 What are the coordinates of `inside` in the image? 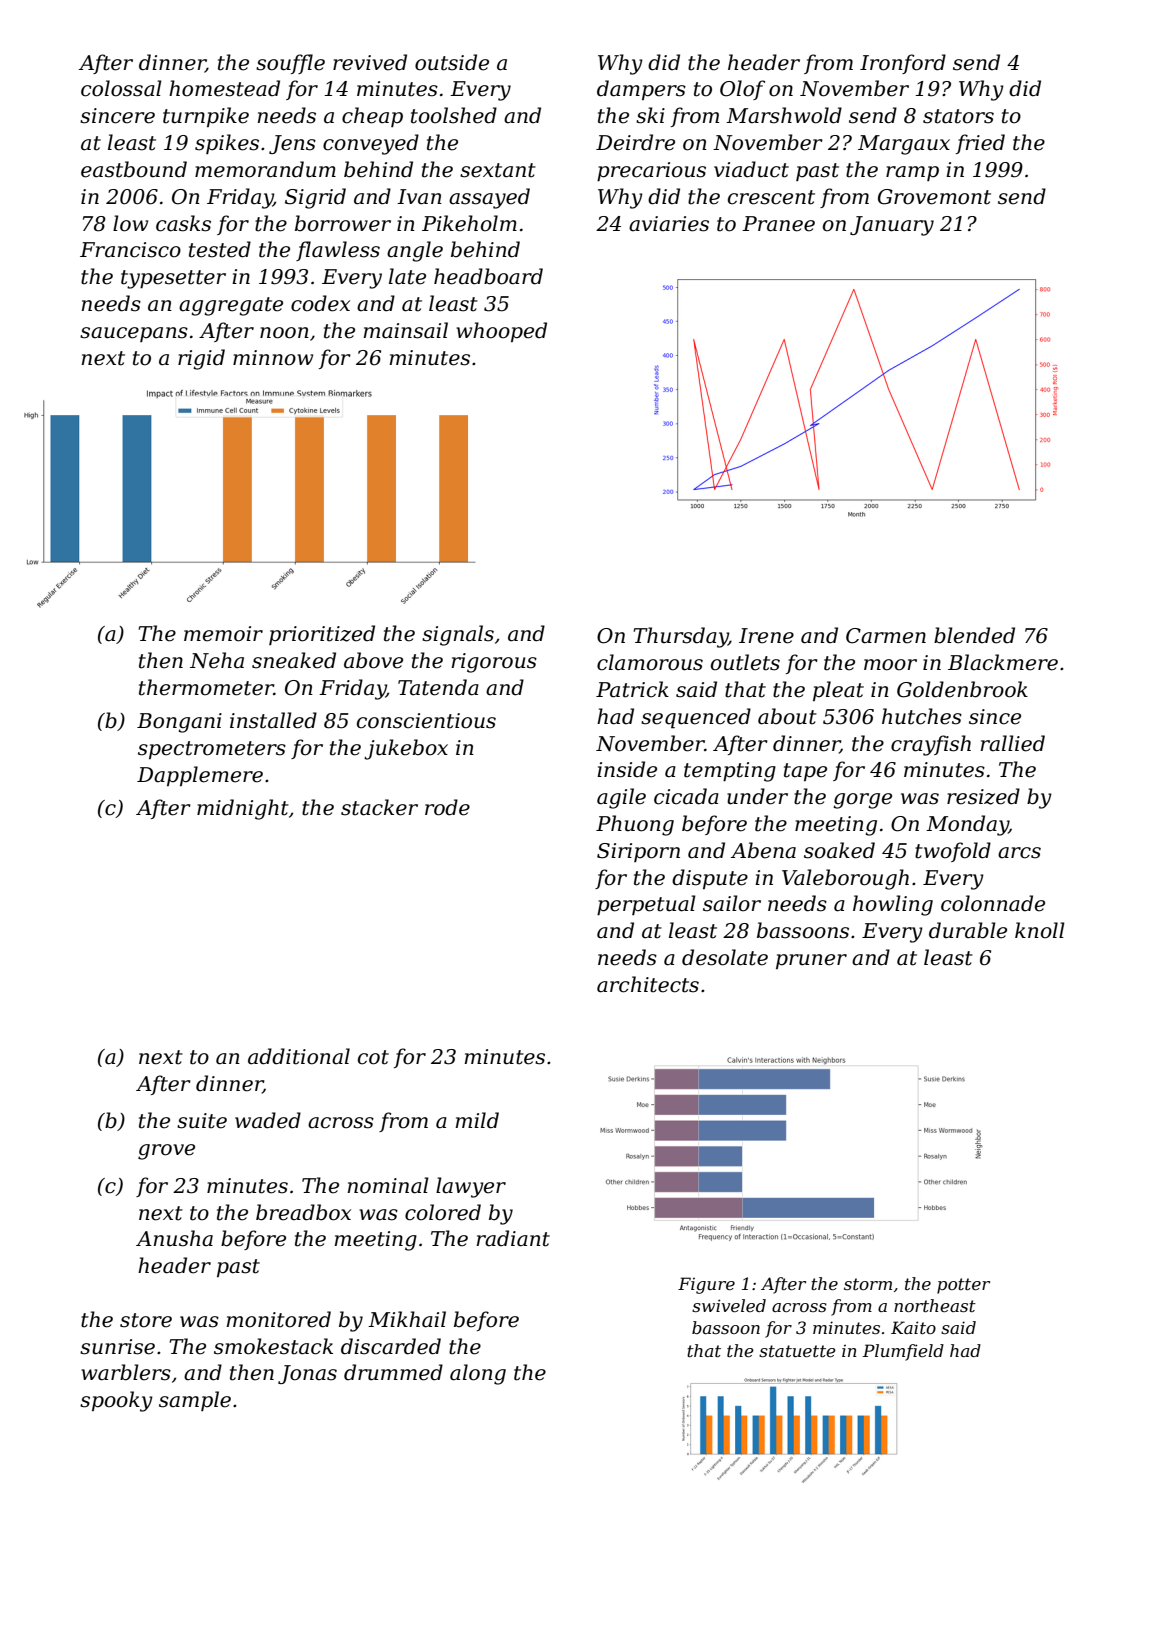 It's located at (627, 769).
